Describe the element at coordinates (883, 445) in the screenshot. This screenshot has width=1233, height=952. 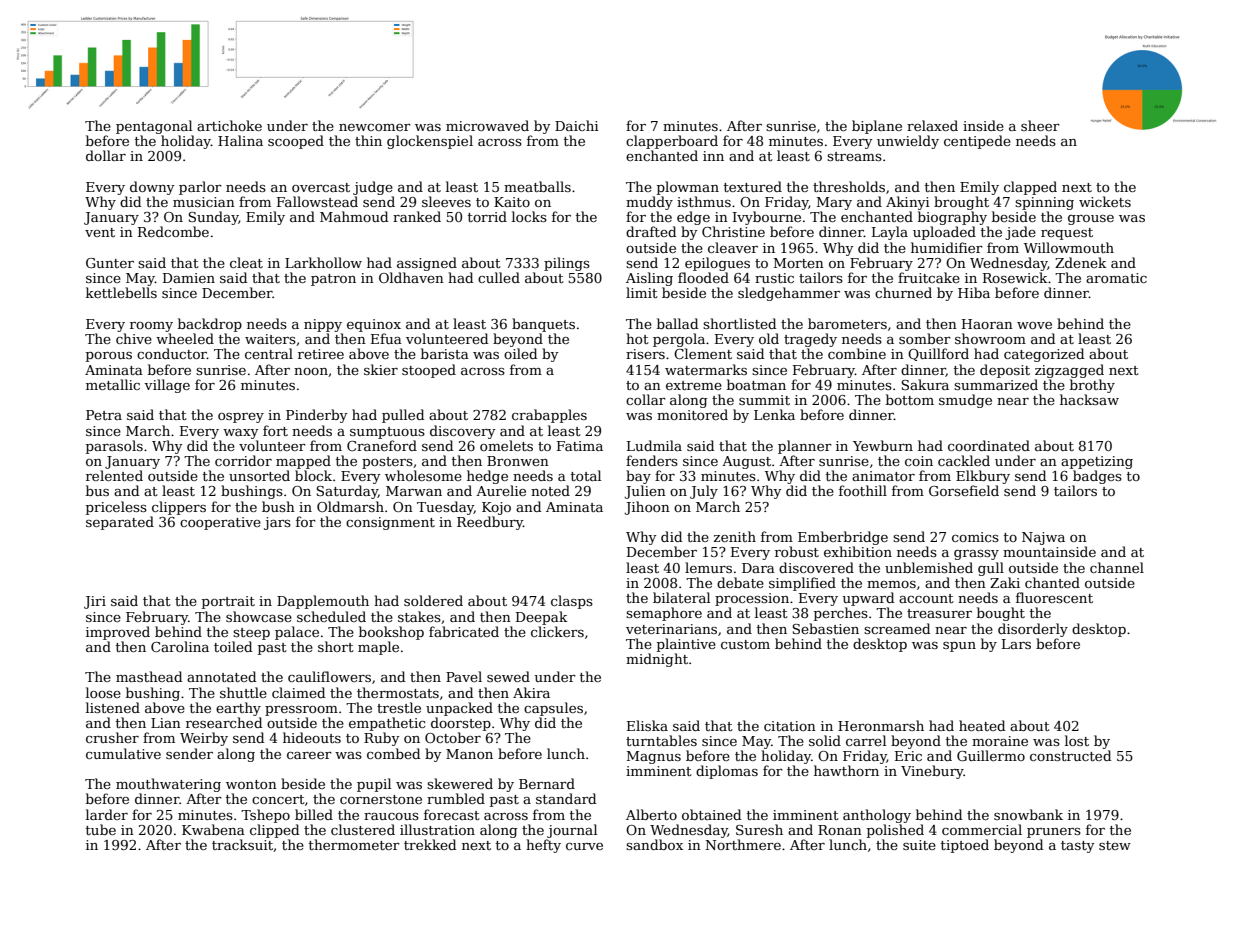
I see `Yewburn` at that location.
